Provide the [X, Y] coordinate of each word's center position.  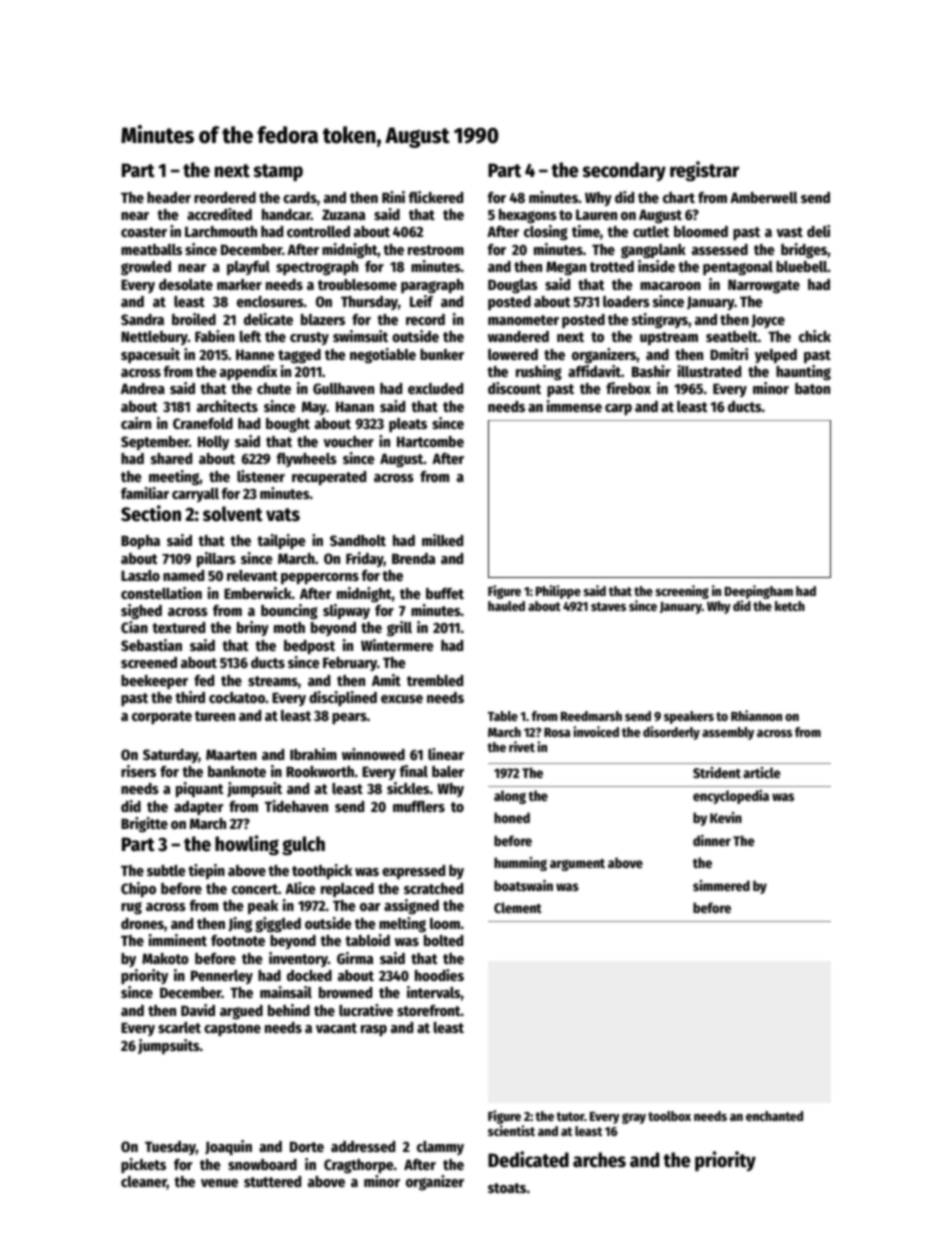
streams [273, 681]
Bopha [140, 542]
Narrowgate [764, 286]
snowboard [262, 1164]
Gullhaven [343, 388]
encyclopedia [731, 797]
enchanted [774, 1116]
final [414, 771]
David [198, 1010]
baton [812, 388]
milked [442, 540]
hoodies [439, 975]
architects [227, 406]
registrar [704, 171]
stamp [278, 172]
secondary [624, 171]
